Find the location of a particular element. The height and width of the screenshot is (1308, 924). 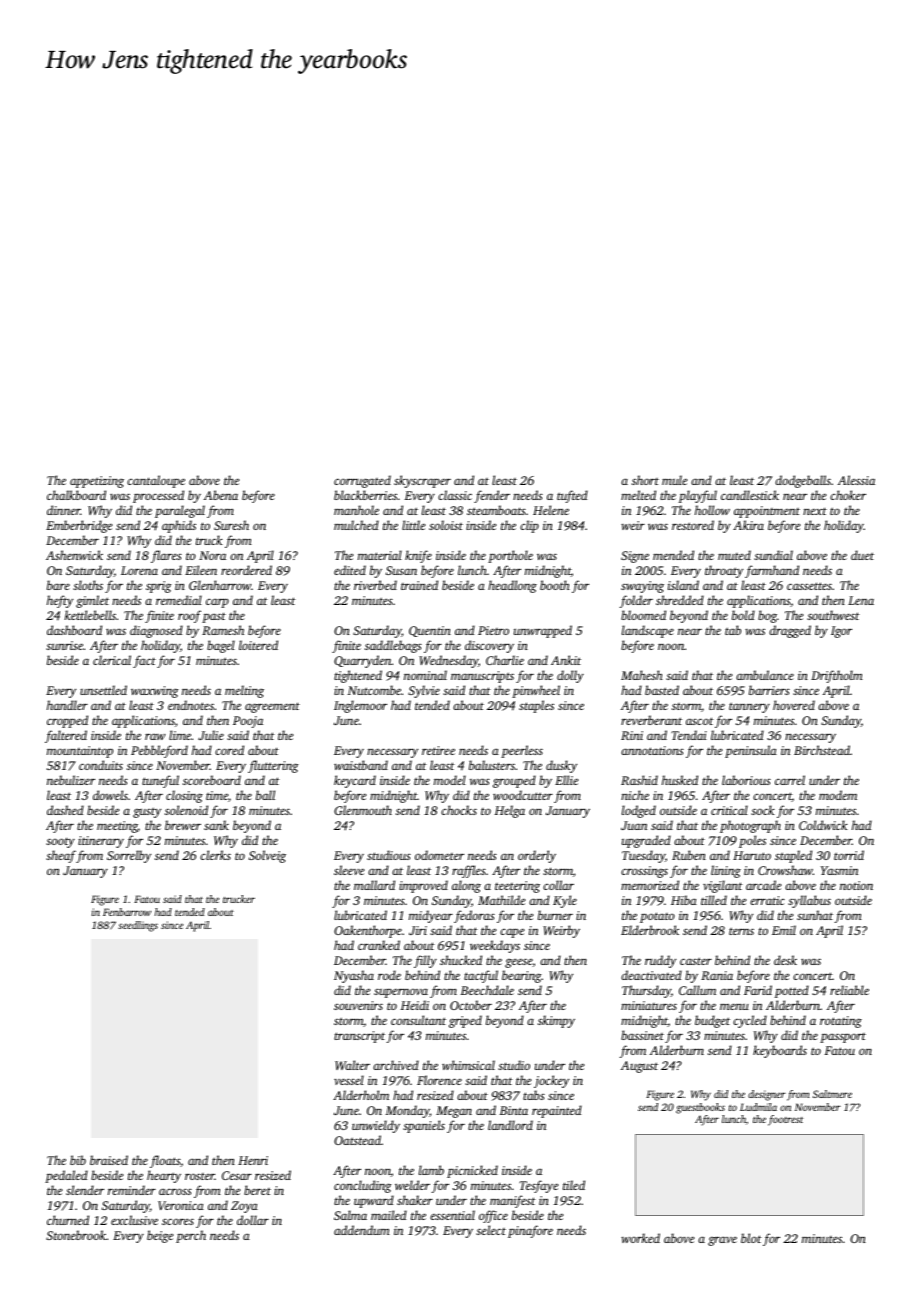

laborious is located at coordinates (746, 780).
